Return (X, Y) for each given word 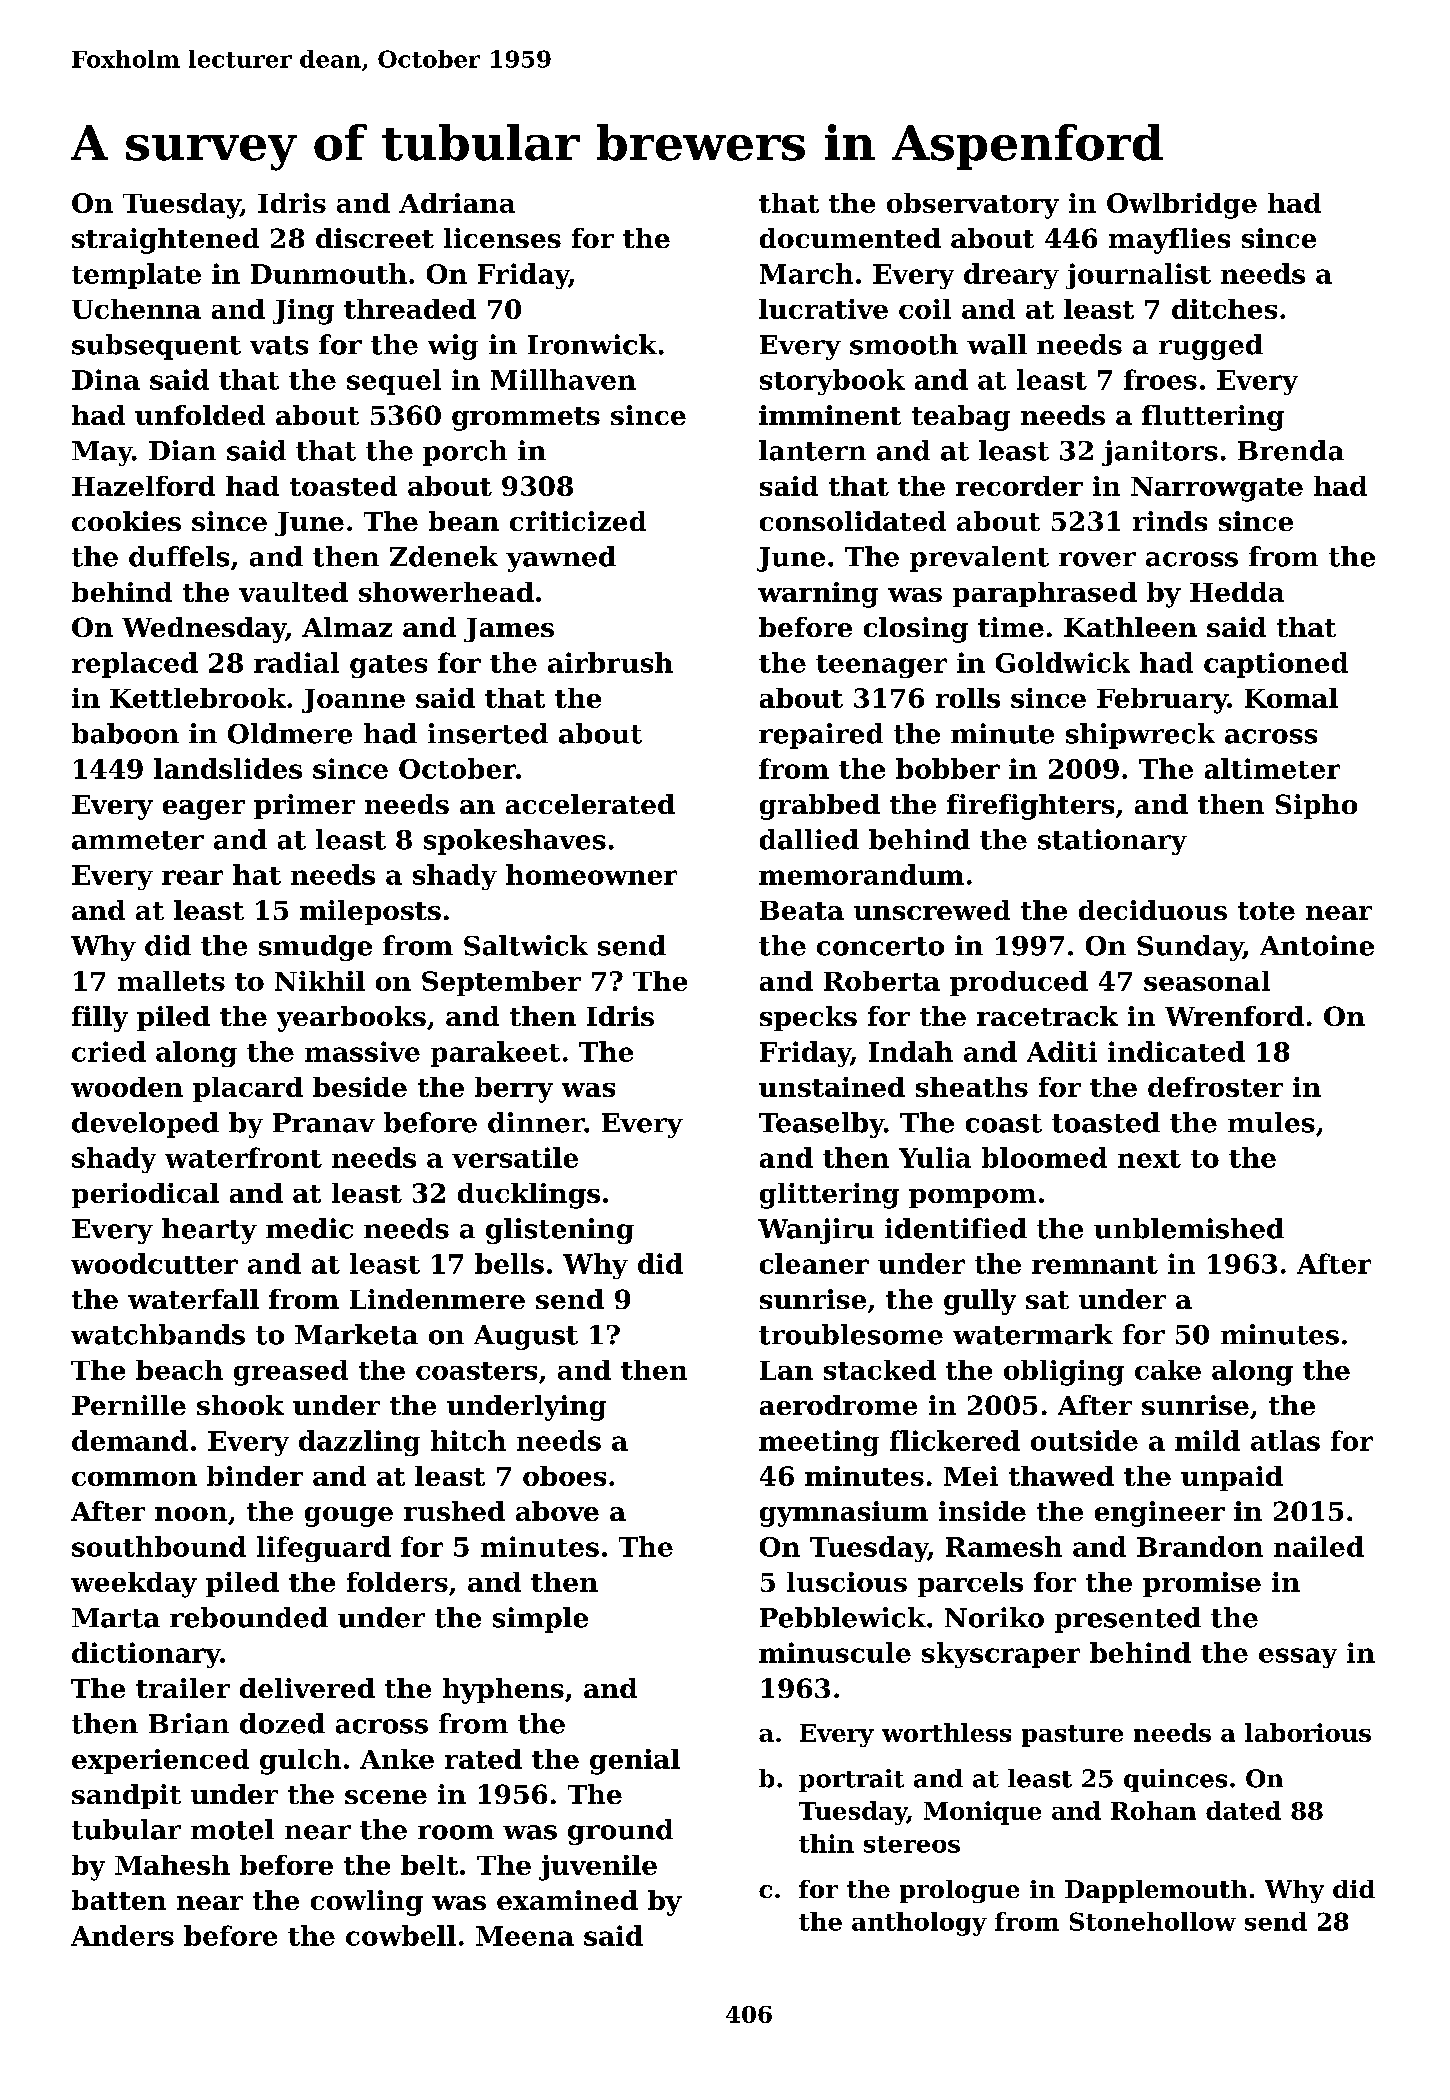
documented (850, 238)
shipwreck (1140, 736)
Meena (525, 1936)
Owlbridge (1182, 206)
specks (808, 1018)
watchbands (158, 1334)
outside (1084, 1440)
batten (119, 1900)
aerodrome (838, 1405)
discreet (375, 238)
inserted (488, 733)
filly (100, 1019)
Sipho (1316, 806)
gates (388, 666)
